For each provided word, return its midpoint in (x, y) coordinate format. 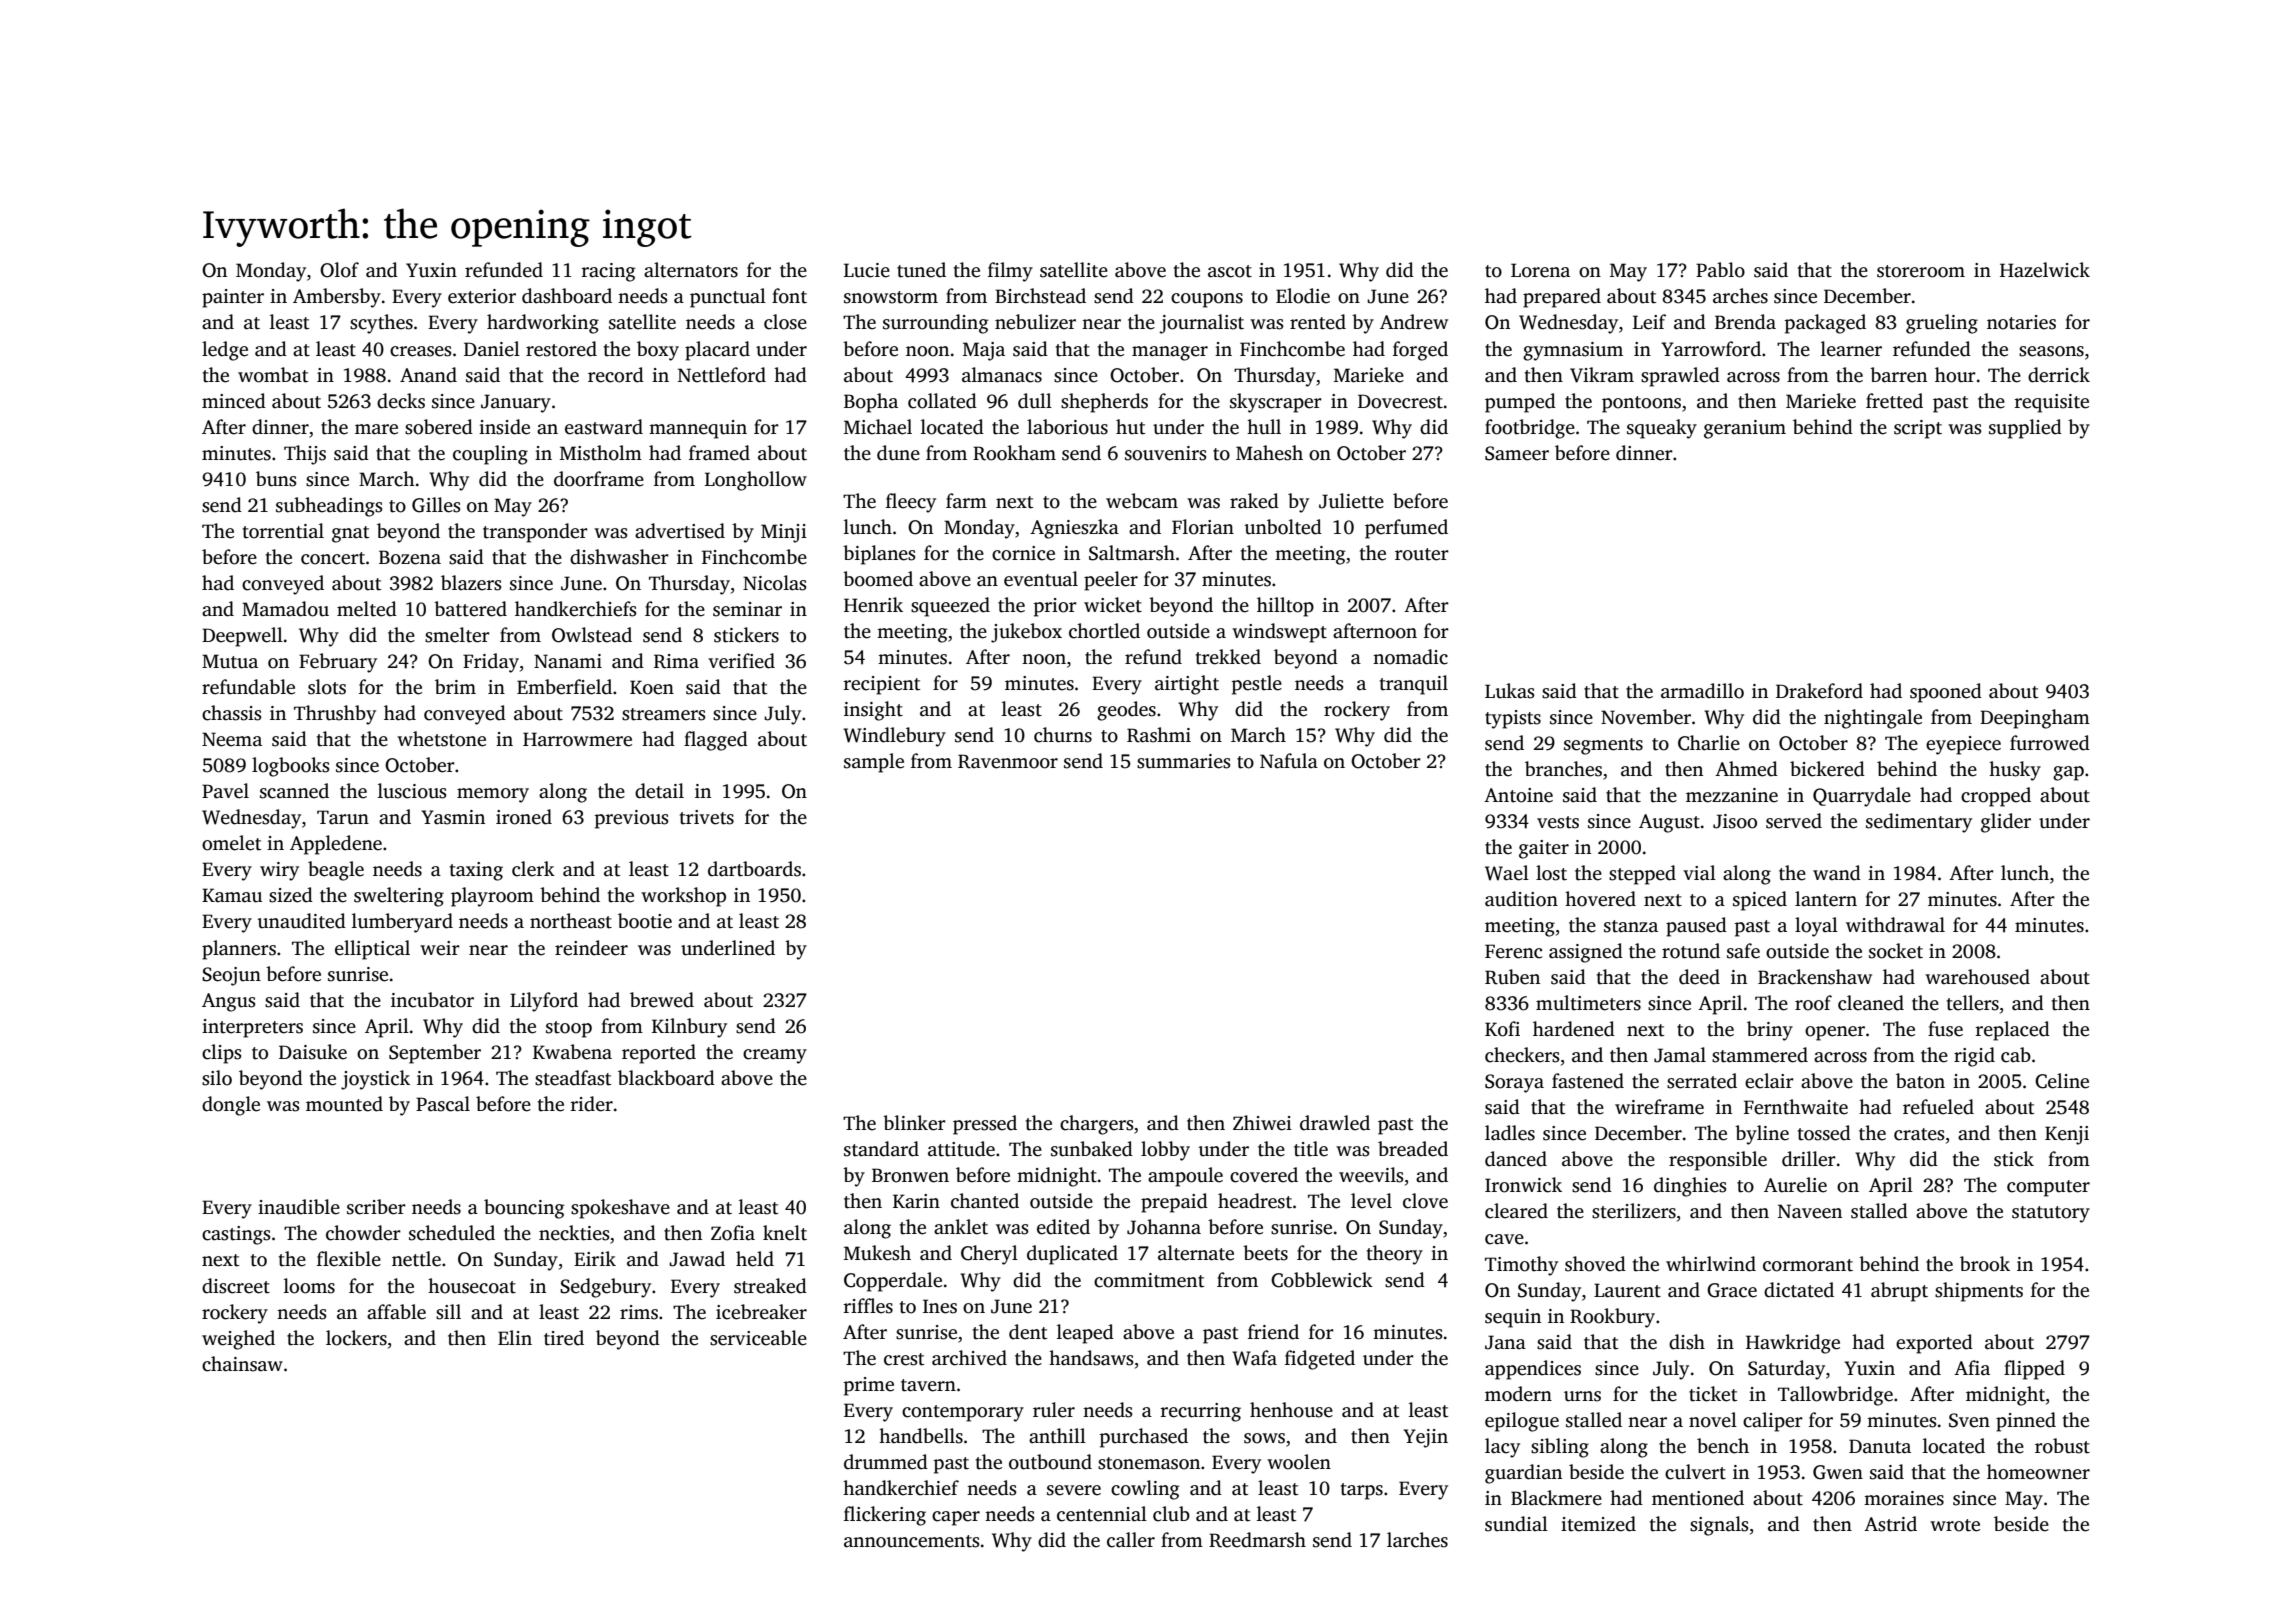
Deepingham (2035, 719)
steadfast (573, 1078)
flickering (885, 1516)
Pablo (1720, 270)
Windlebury (894, 737)
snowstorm (891, 297)
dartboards (754, 869)
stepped (1642, 875)
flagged (716, 741)
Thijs (305, 455)
